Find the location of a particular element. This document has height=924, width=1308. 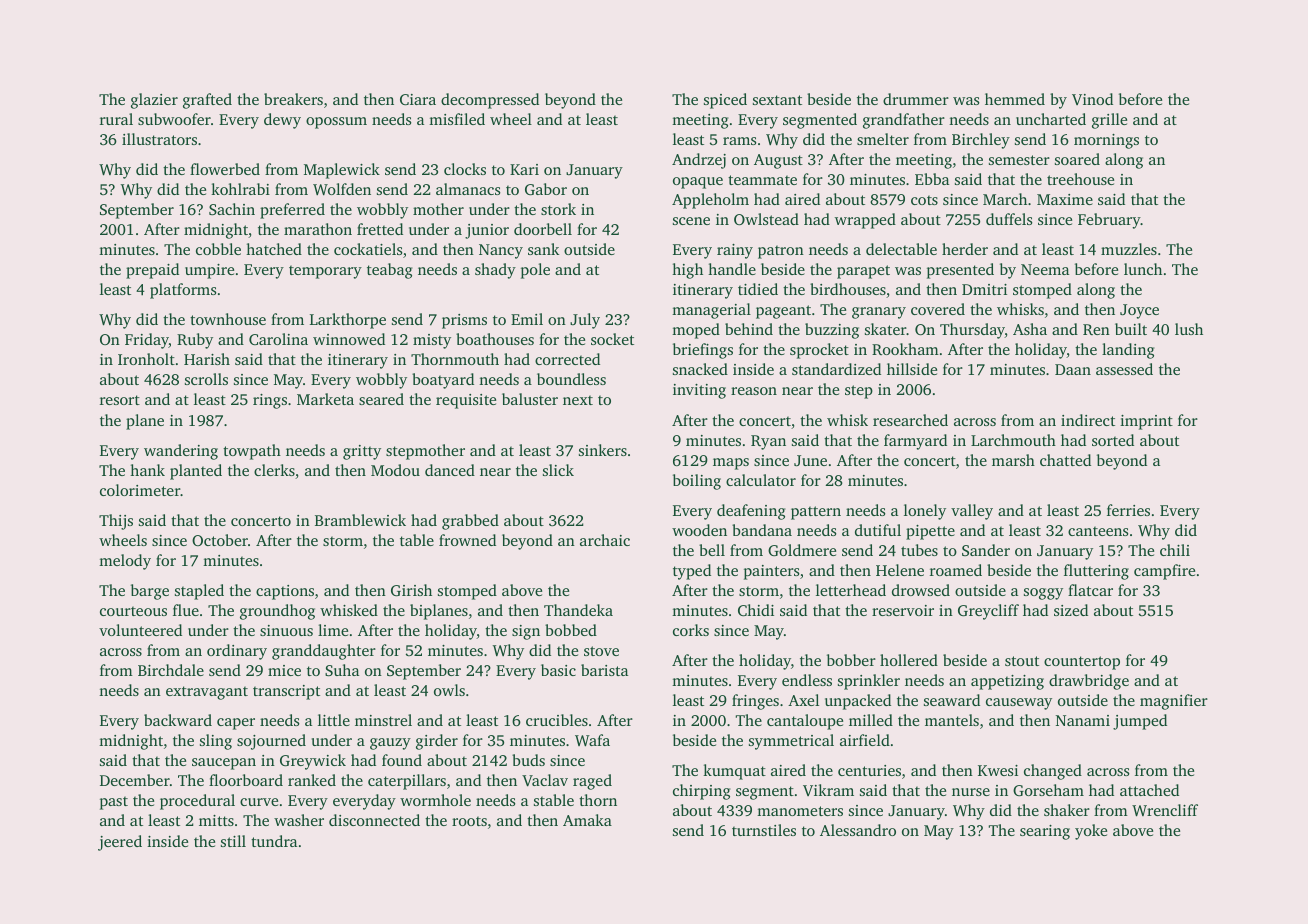

Birchley is located at coordinates (981, 141).
